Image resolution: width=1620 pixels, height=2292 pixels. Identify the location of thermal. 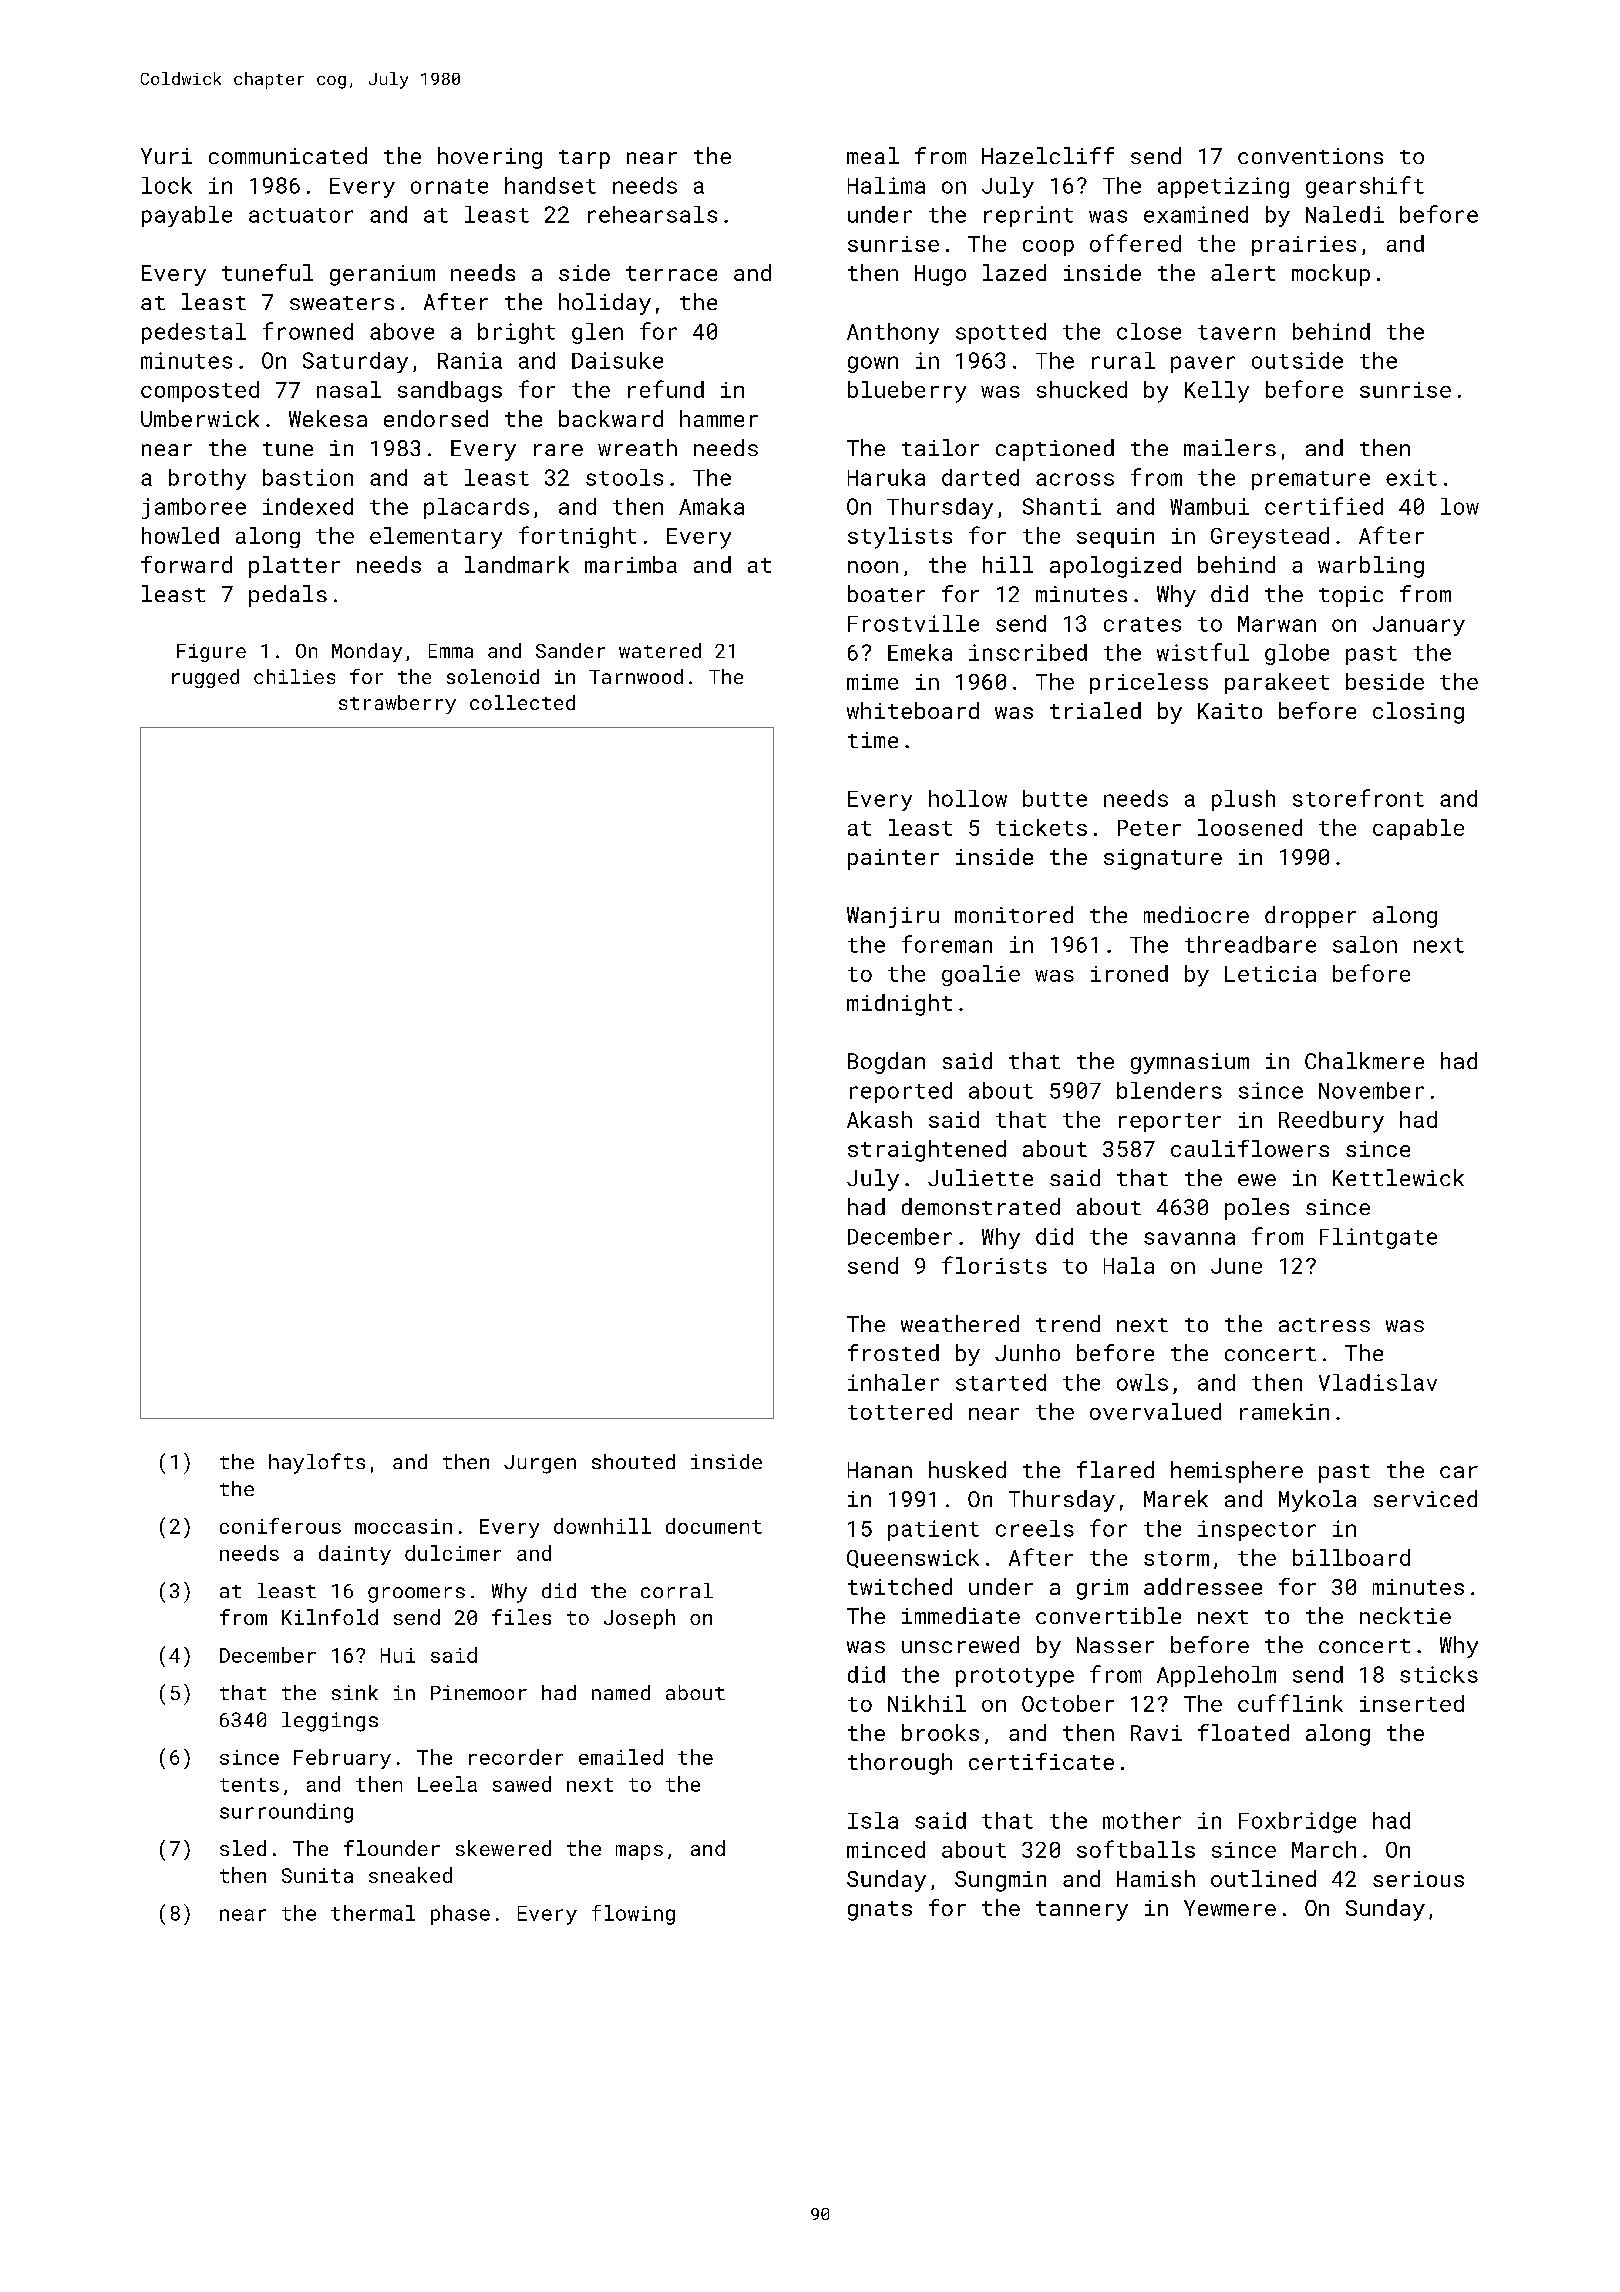
(373, 1913).
